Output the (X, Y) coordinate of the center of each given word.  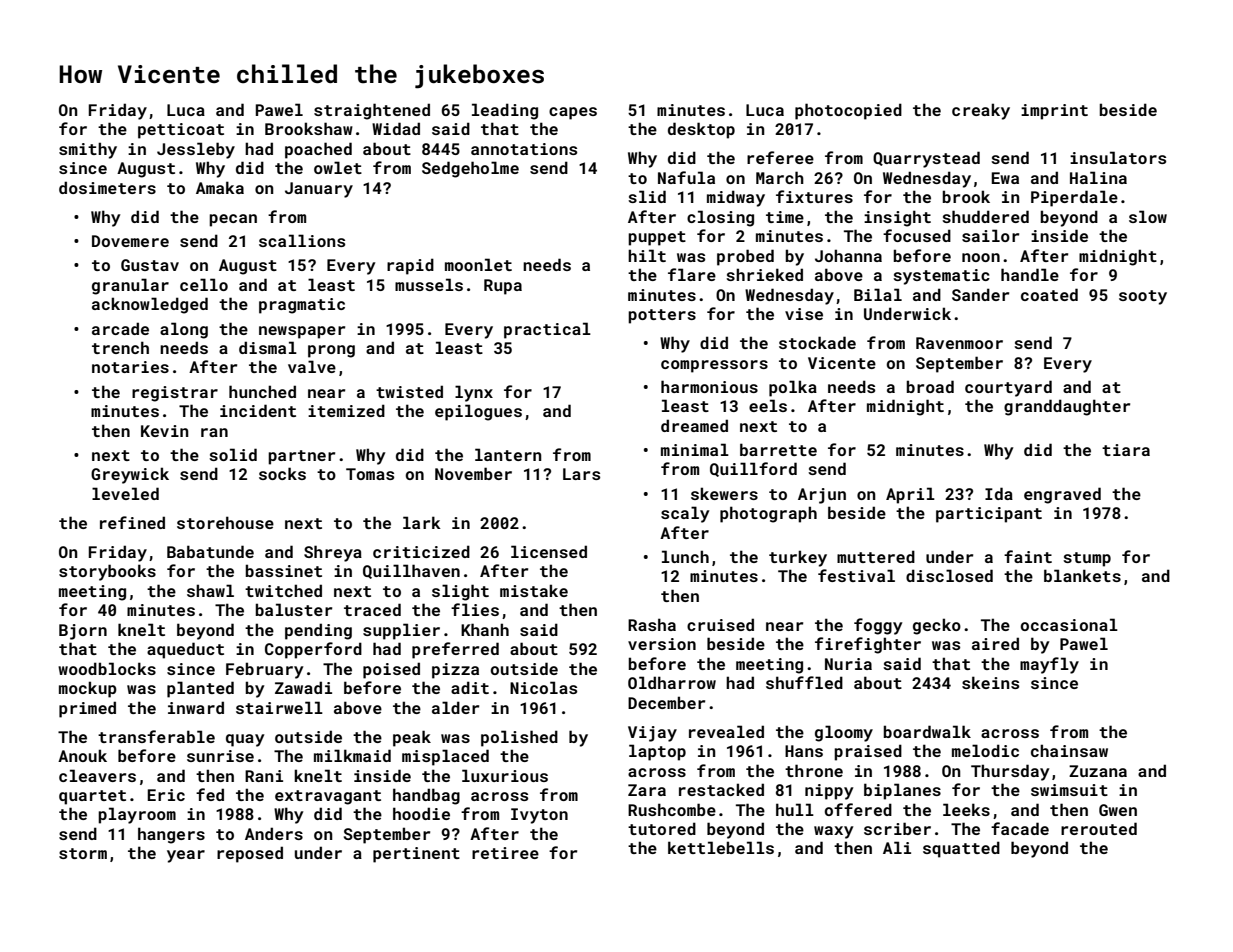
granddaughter (1067, 407)
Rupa (503, 287)
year (186, 856)
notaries (130, 367)
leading (505, 111)
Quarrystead (926, 159)
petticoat (181, 131)
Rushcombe (672, 809)
